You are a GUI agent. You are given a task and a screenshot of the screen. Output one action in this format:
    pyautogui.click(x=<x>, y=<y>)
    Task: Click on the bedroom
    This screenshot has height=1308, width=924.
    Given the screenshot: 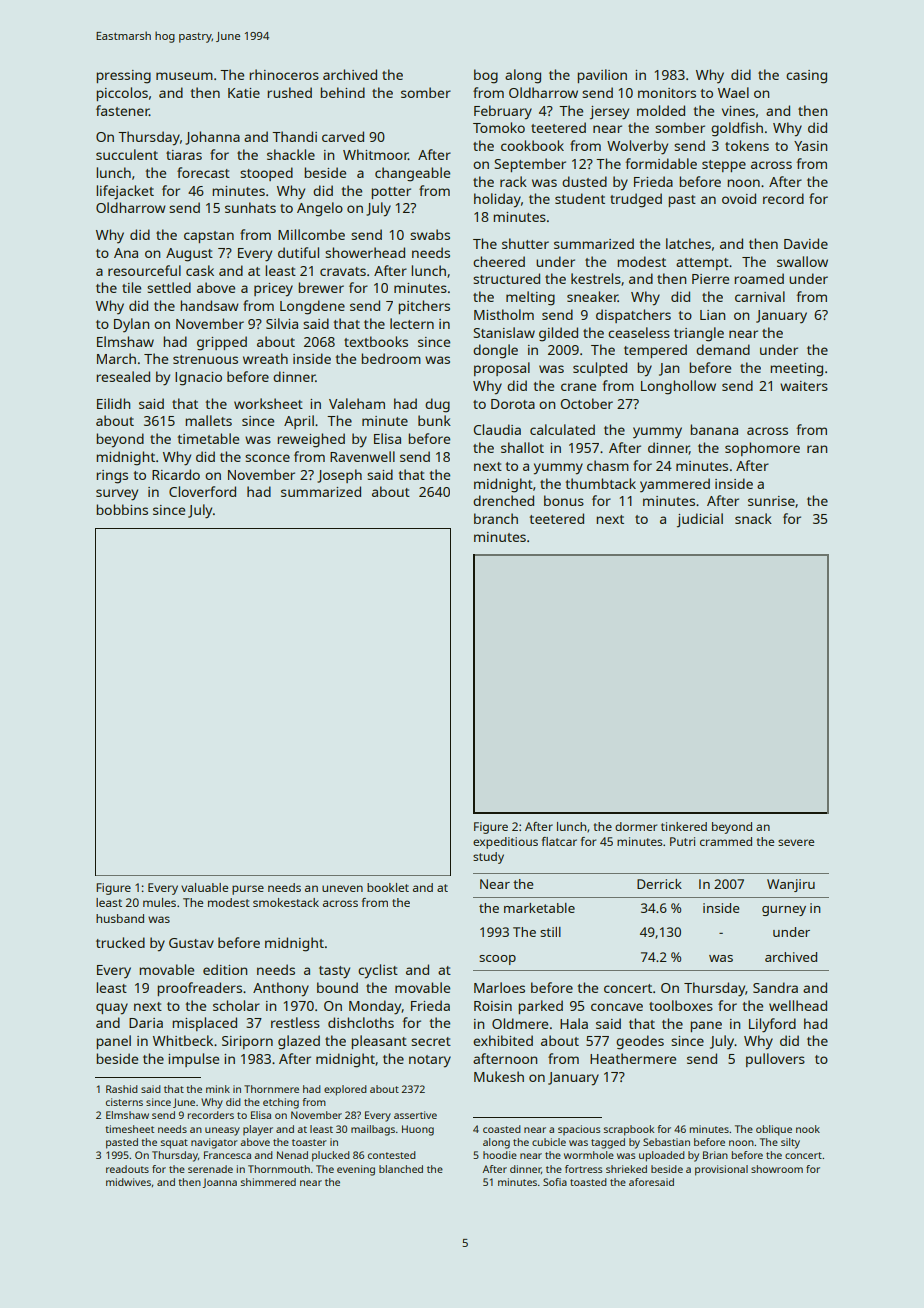 What is the action you would take?
    pyautogui.click(x=391, y=358)
